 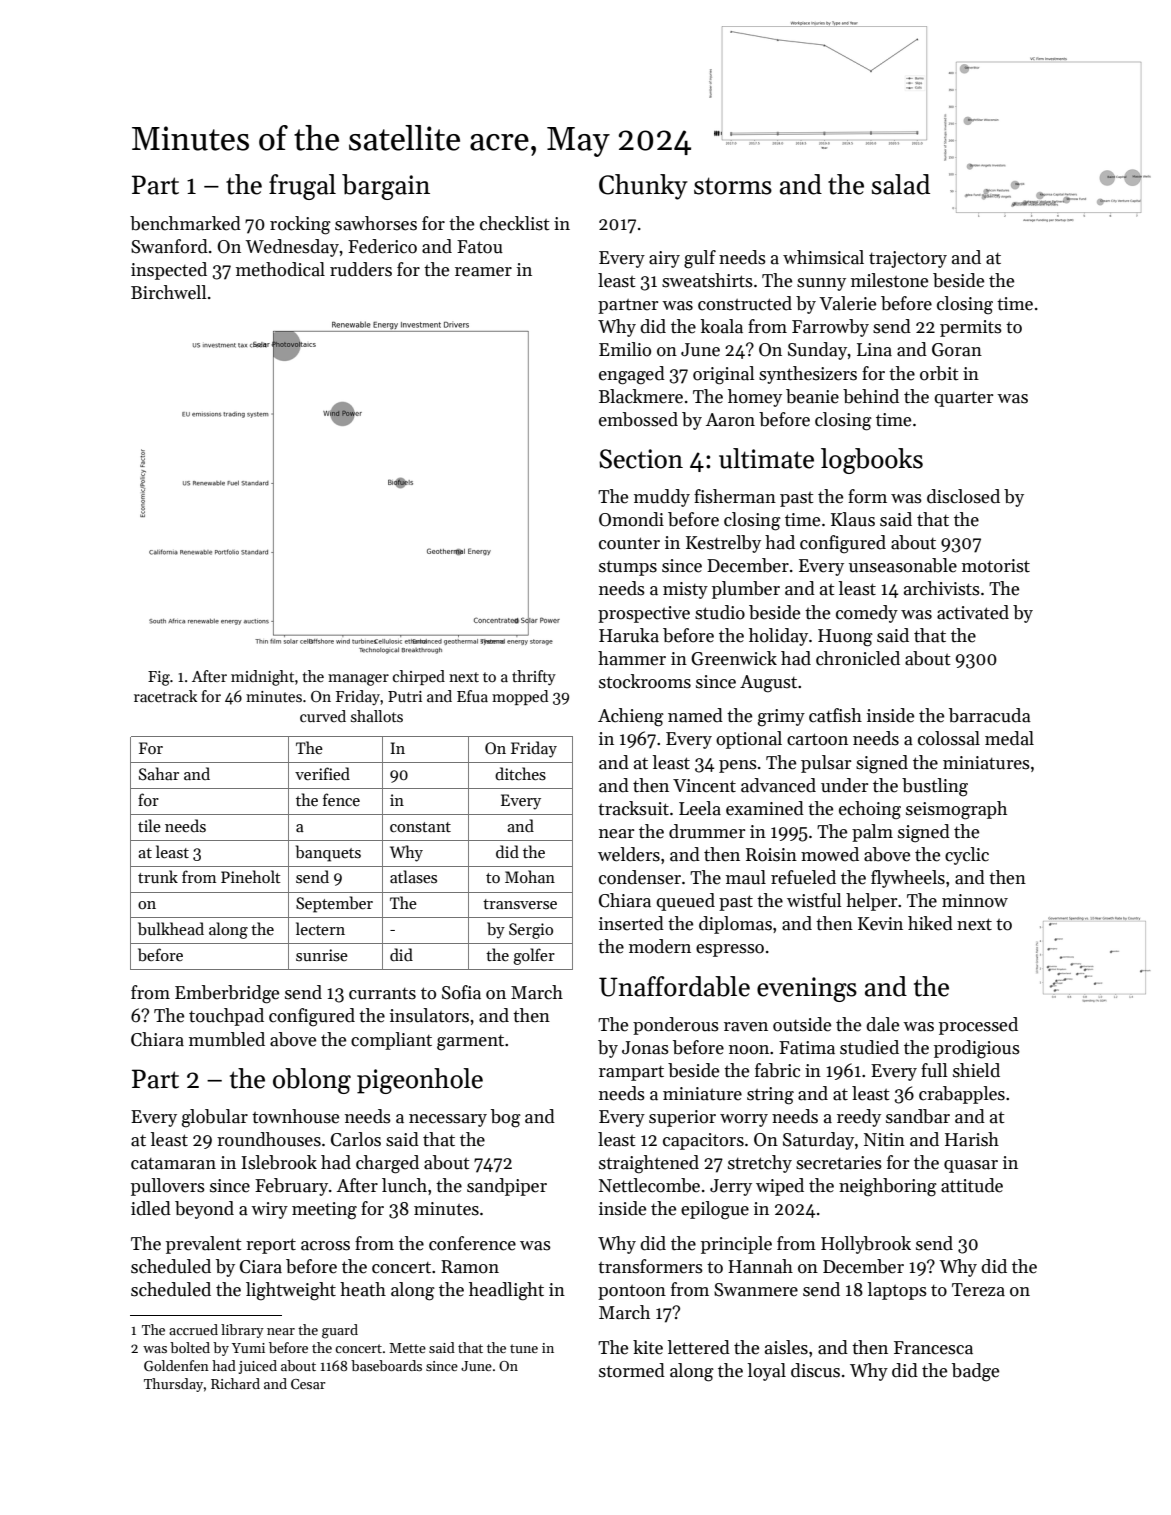 What do you see at coordinates (322, 773) in the page?
I see `verified` at bounding box center [322, 773].
